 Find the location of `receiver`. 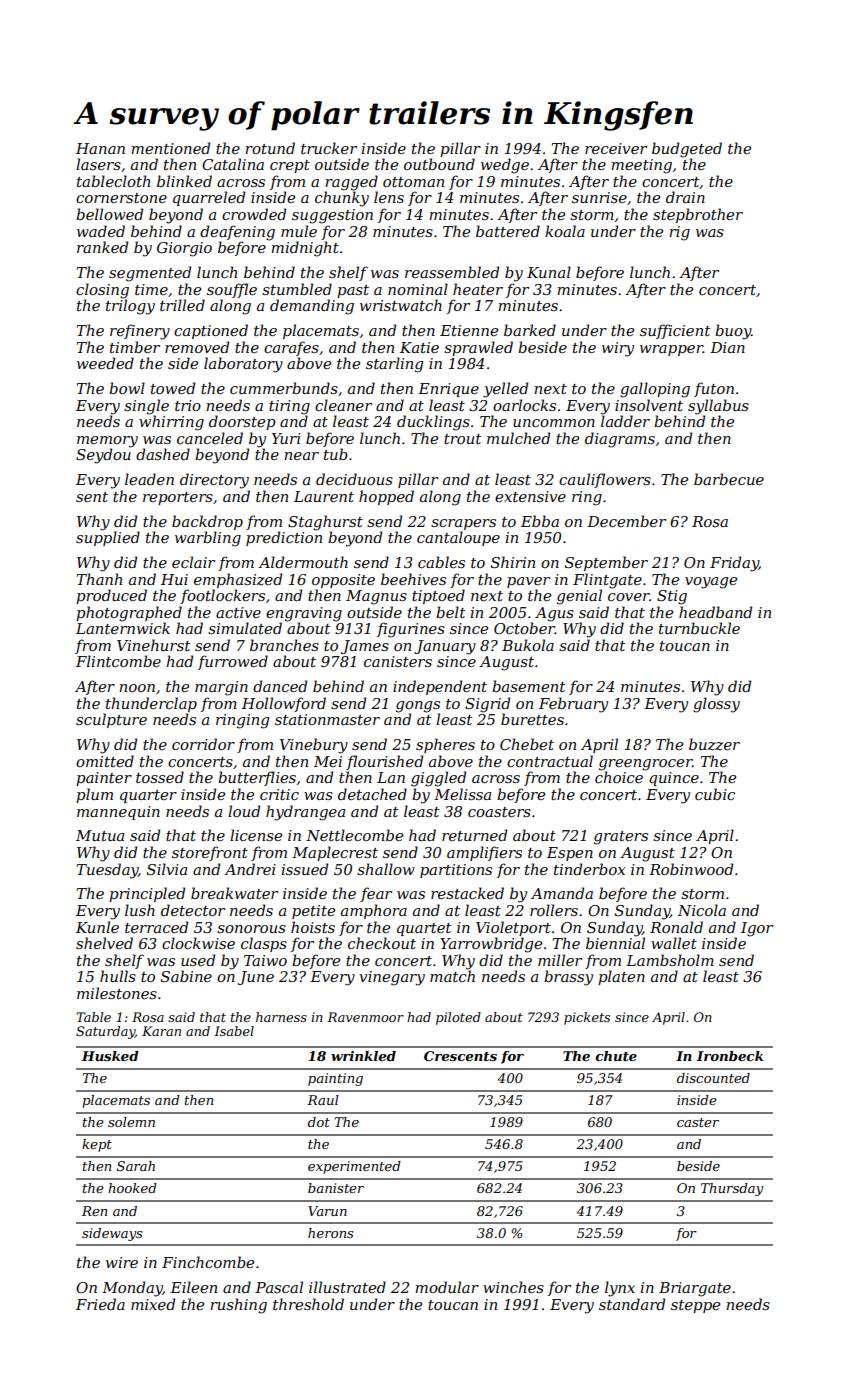

receiver is located at coordinates (616, 148).
